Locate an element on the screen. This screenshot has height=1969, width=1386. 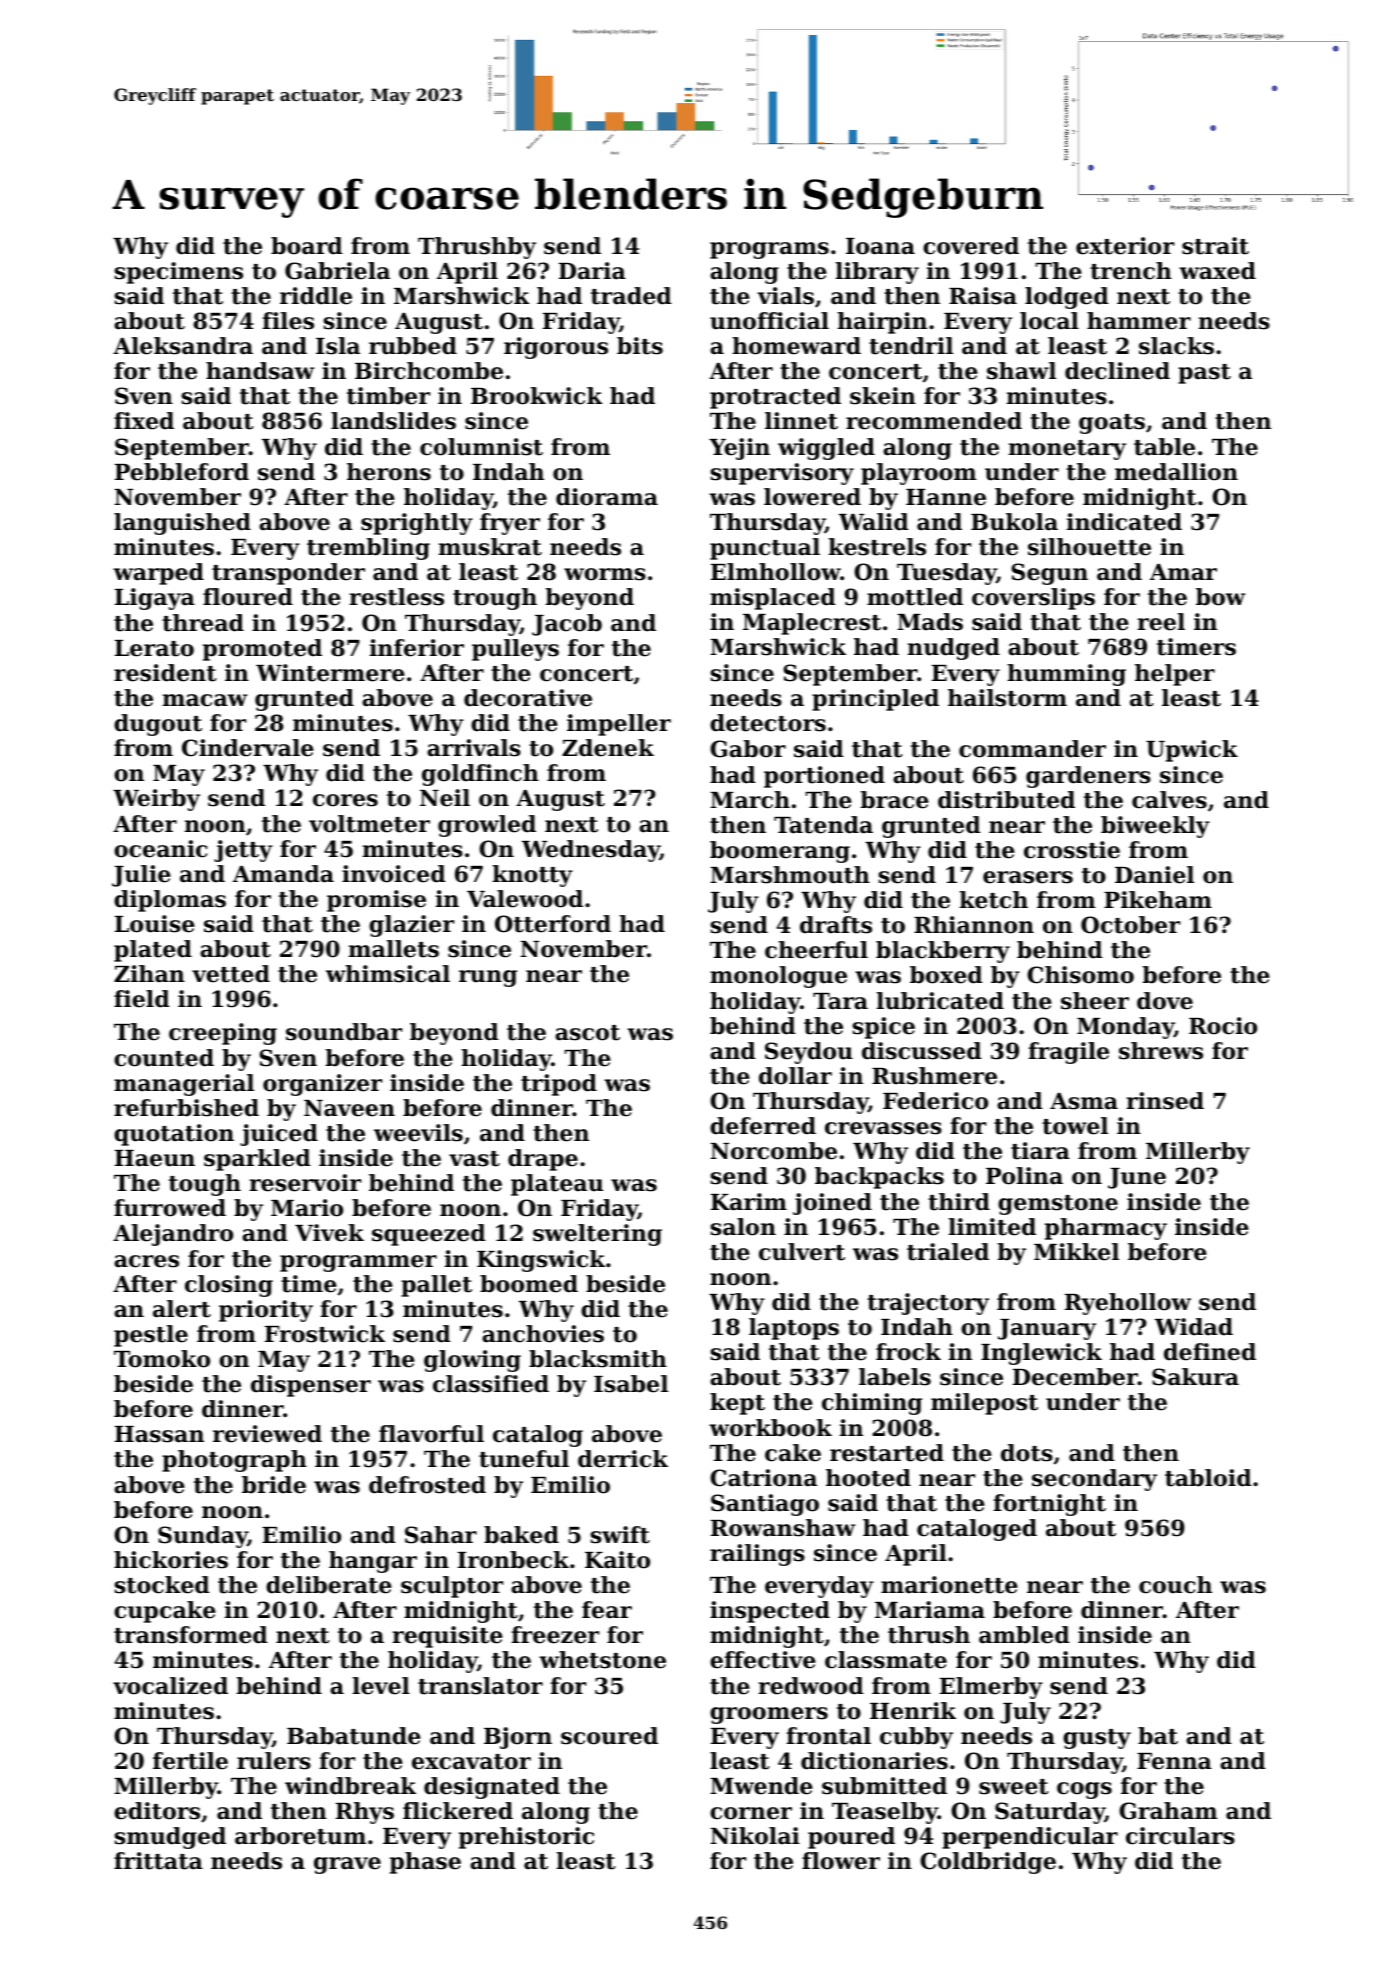
circulars is located at coordinates (1180, 1836).
